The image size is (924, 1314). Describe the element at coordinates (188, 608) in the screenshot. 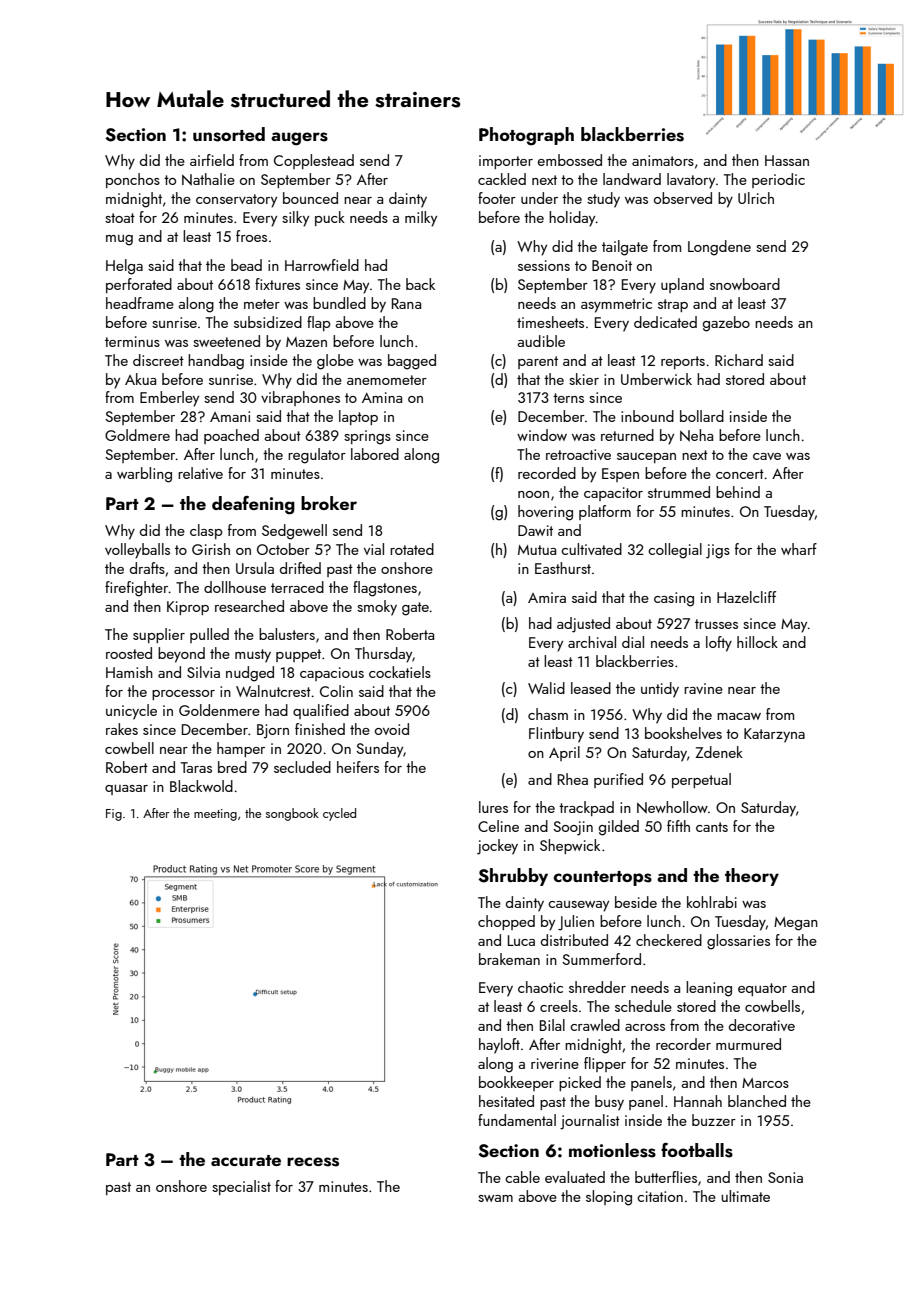

I see `Kiprop` at that location.
